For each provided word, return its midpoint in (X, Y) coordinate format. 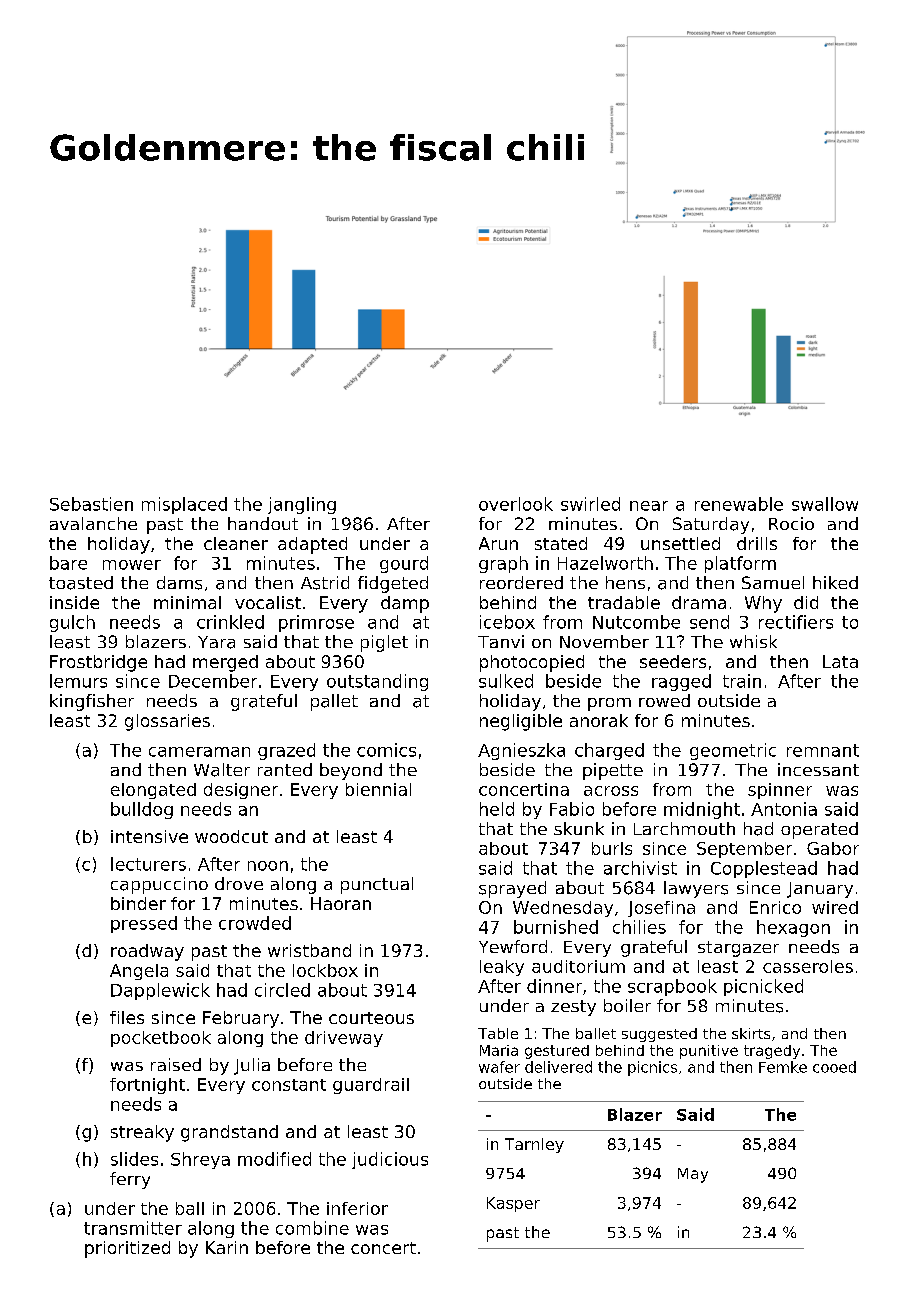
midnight (702, 810)
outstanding (377, 682)
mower (132, 565)
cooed (834, 1067)
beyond (351, 771)
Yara (216, 642)
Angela (139, 972)
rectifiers (796, 622)
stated (561, 543)
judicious (390, 1160)
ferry (130, 1180)
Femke (783, 1067)
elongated (153, 791)
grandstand (229, 1133)
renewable (739, 504)
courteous (371, 1018)
